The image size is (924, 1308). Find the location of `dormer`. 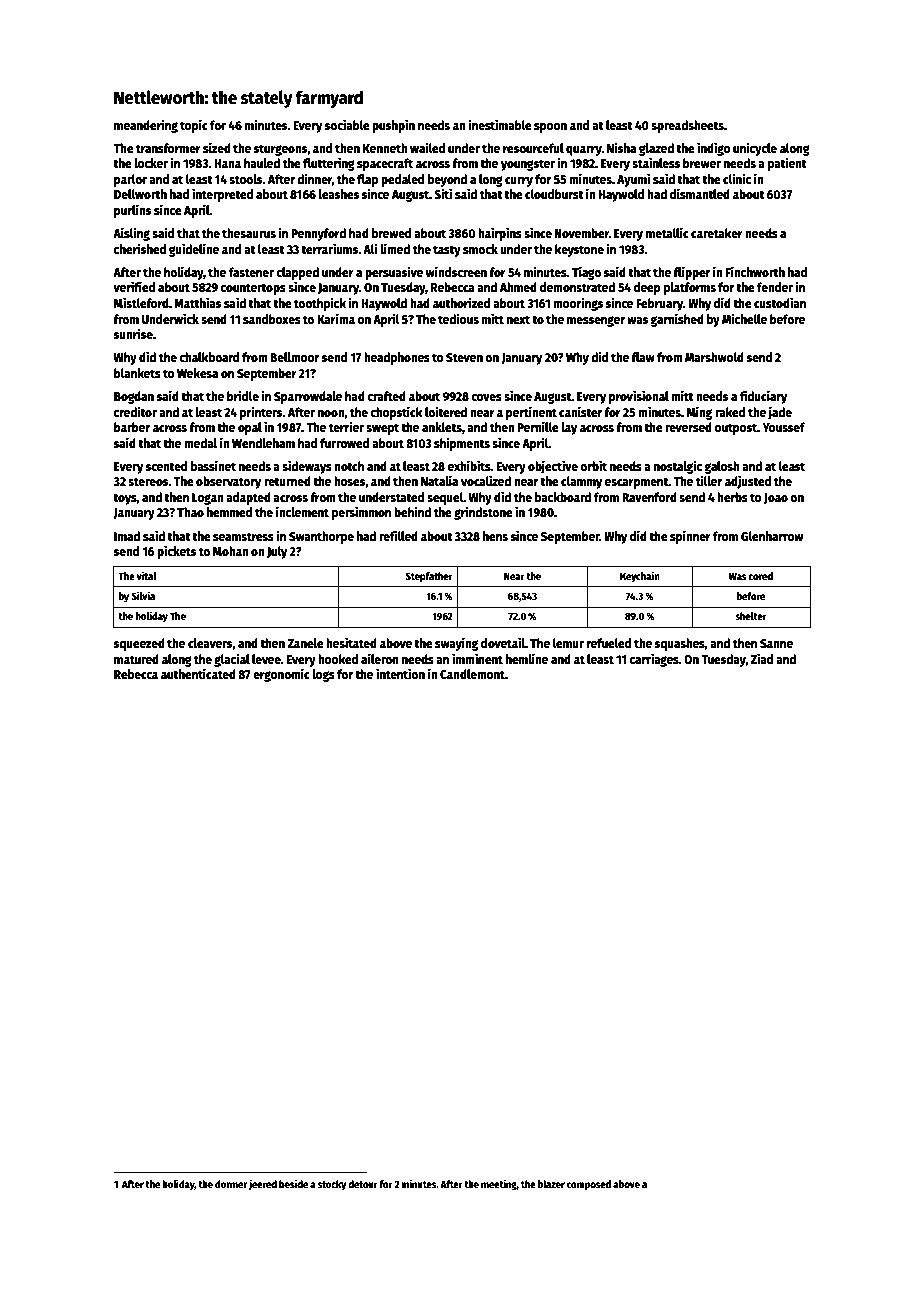

dormer is located at coordinates (231, 1184).
